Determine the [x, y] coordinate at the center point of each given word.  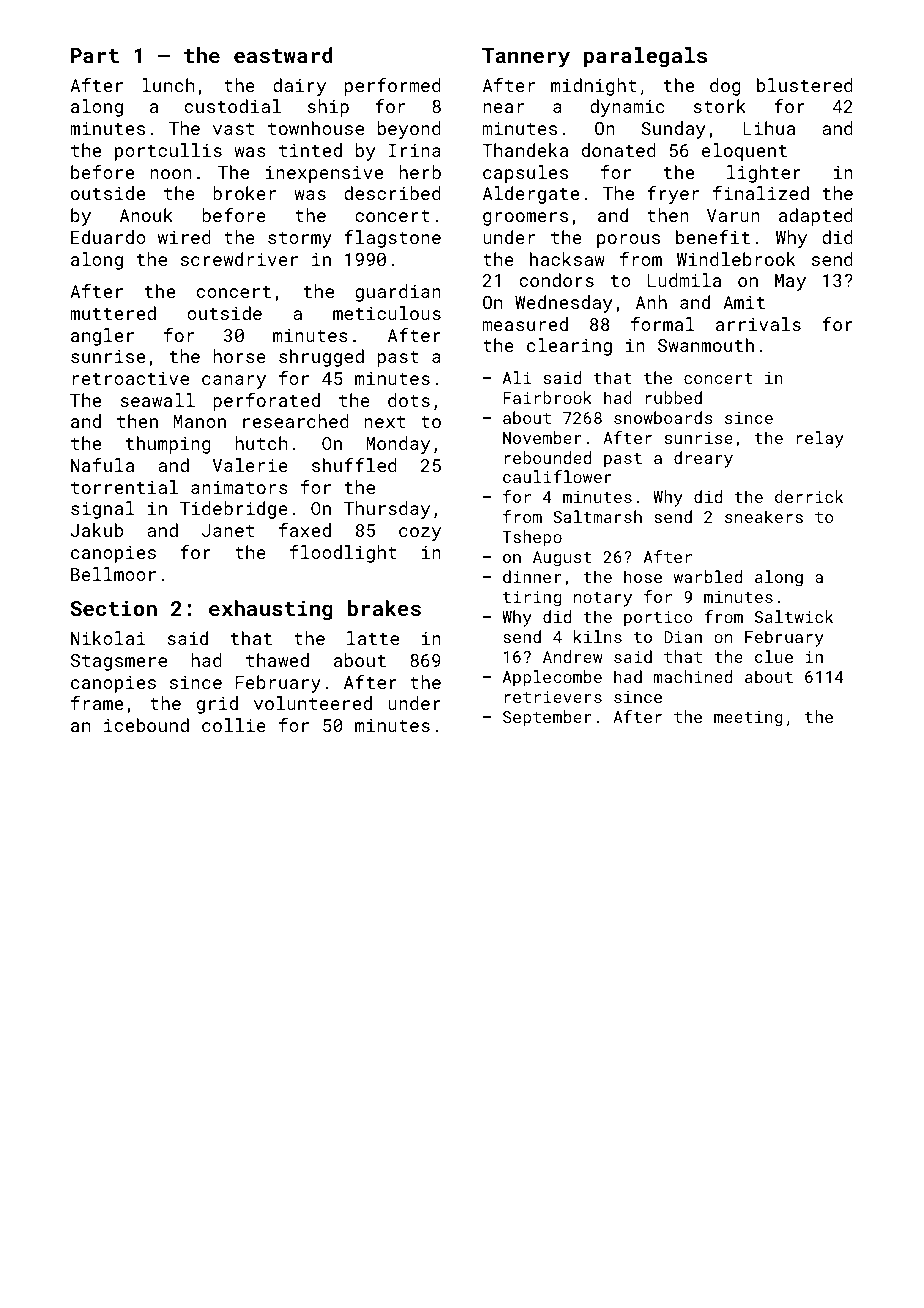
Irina [414, 150]
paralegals [645, 57]
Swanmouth [706, 345]
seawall [157, 400]
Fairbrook [547, 397]
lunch [168, 85]
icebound [146, 725]
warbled [708, 576]
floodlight [343, 554]
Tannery [526, 58]
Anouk [146, 215]
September [547, 718]
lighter [764, 174]
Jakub [97, 530]
